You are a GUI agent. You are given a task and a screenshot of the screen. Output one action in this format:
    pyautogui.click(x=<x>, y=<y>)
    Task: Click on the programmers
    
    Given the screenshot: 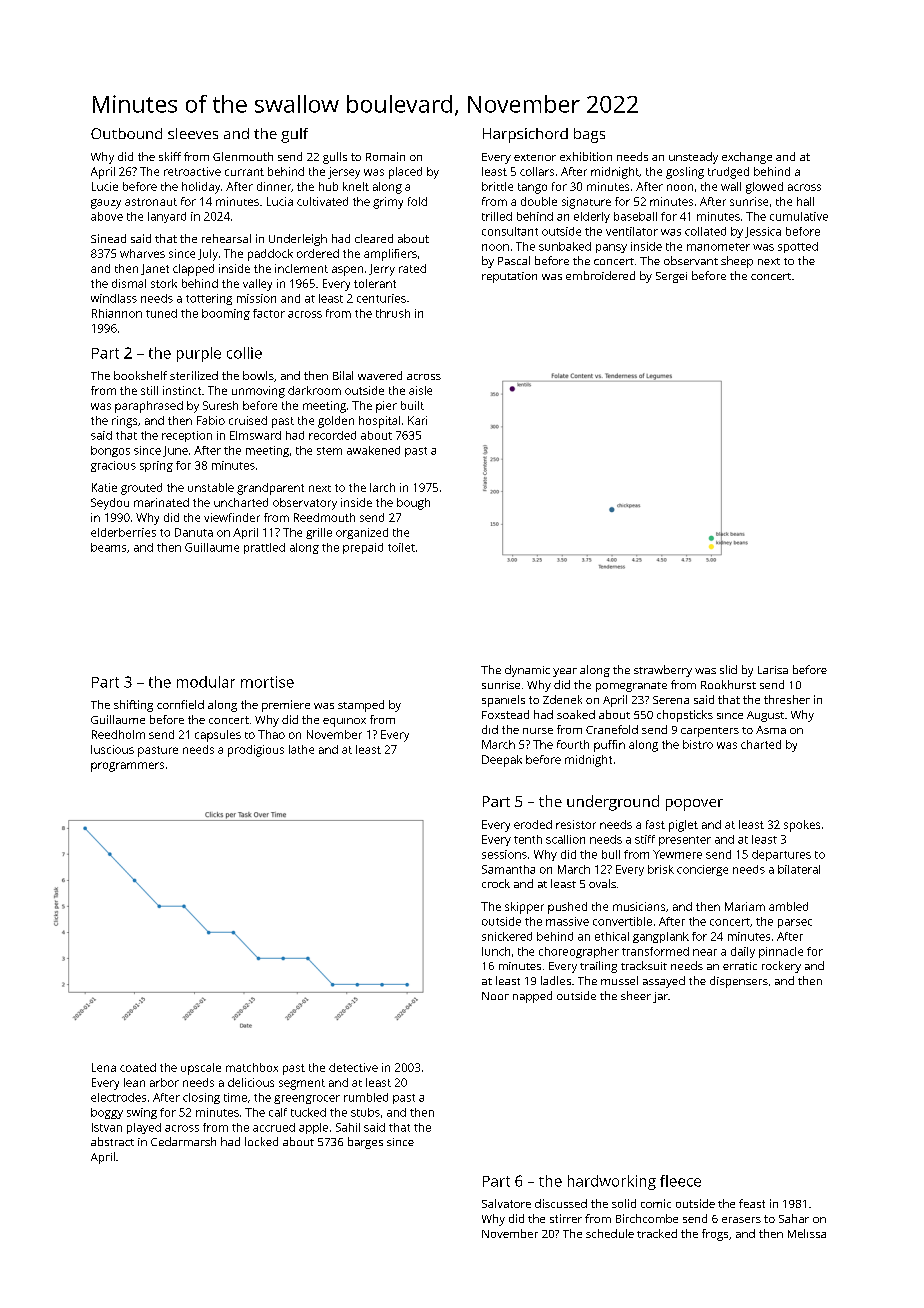 What is the action you would take?
    pyautogui.click(x=127, y=767)
